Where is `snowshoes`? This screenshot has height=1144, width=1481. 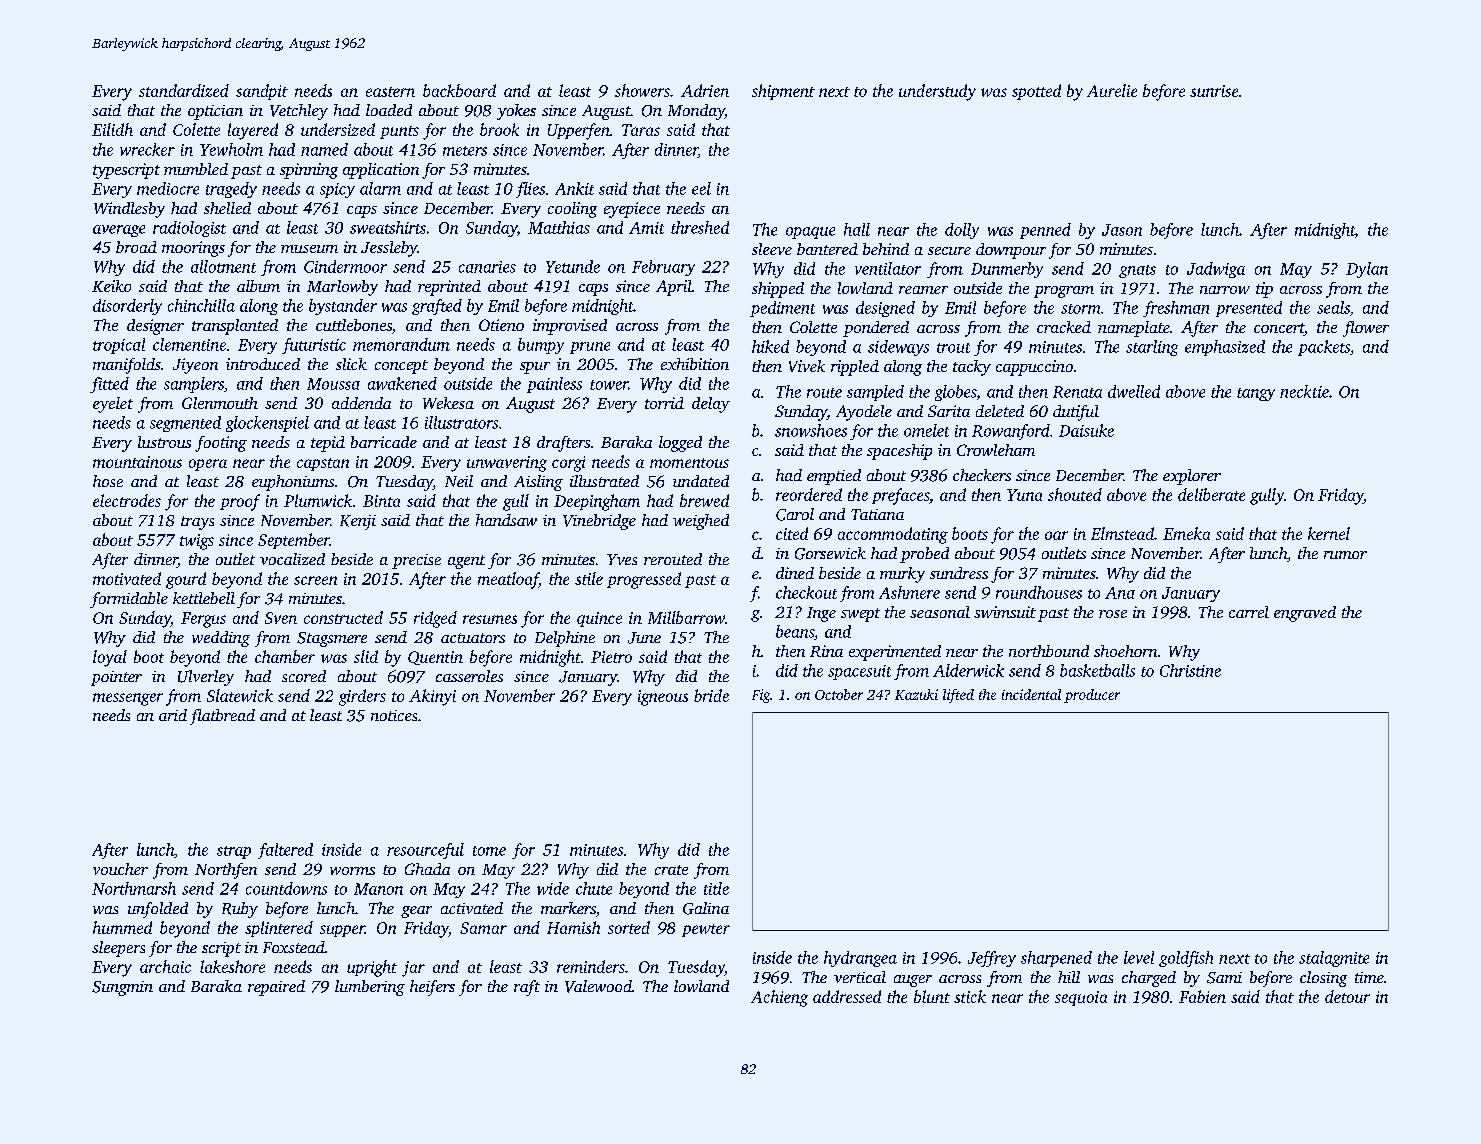 snowshoes is located at coordinates (811, 430).
